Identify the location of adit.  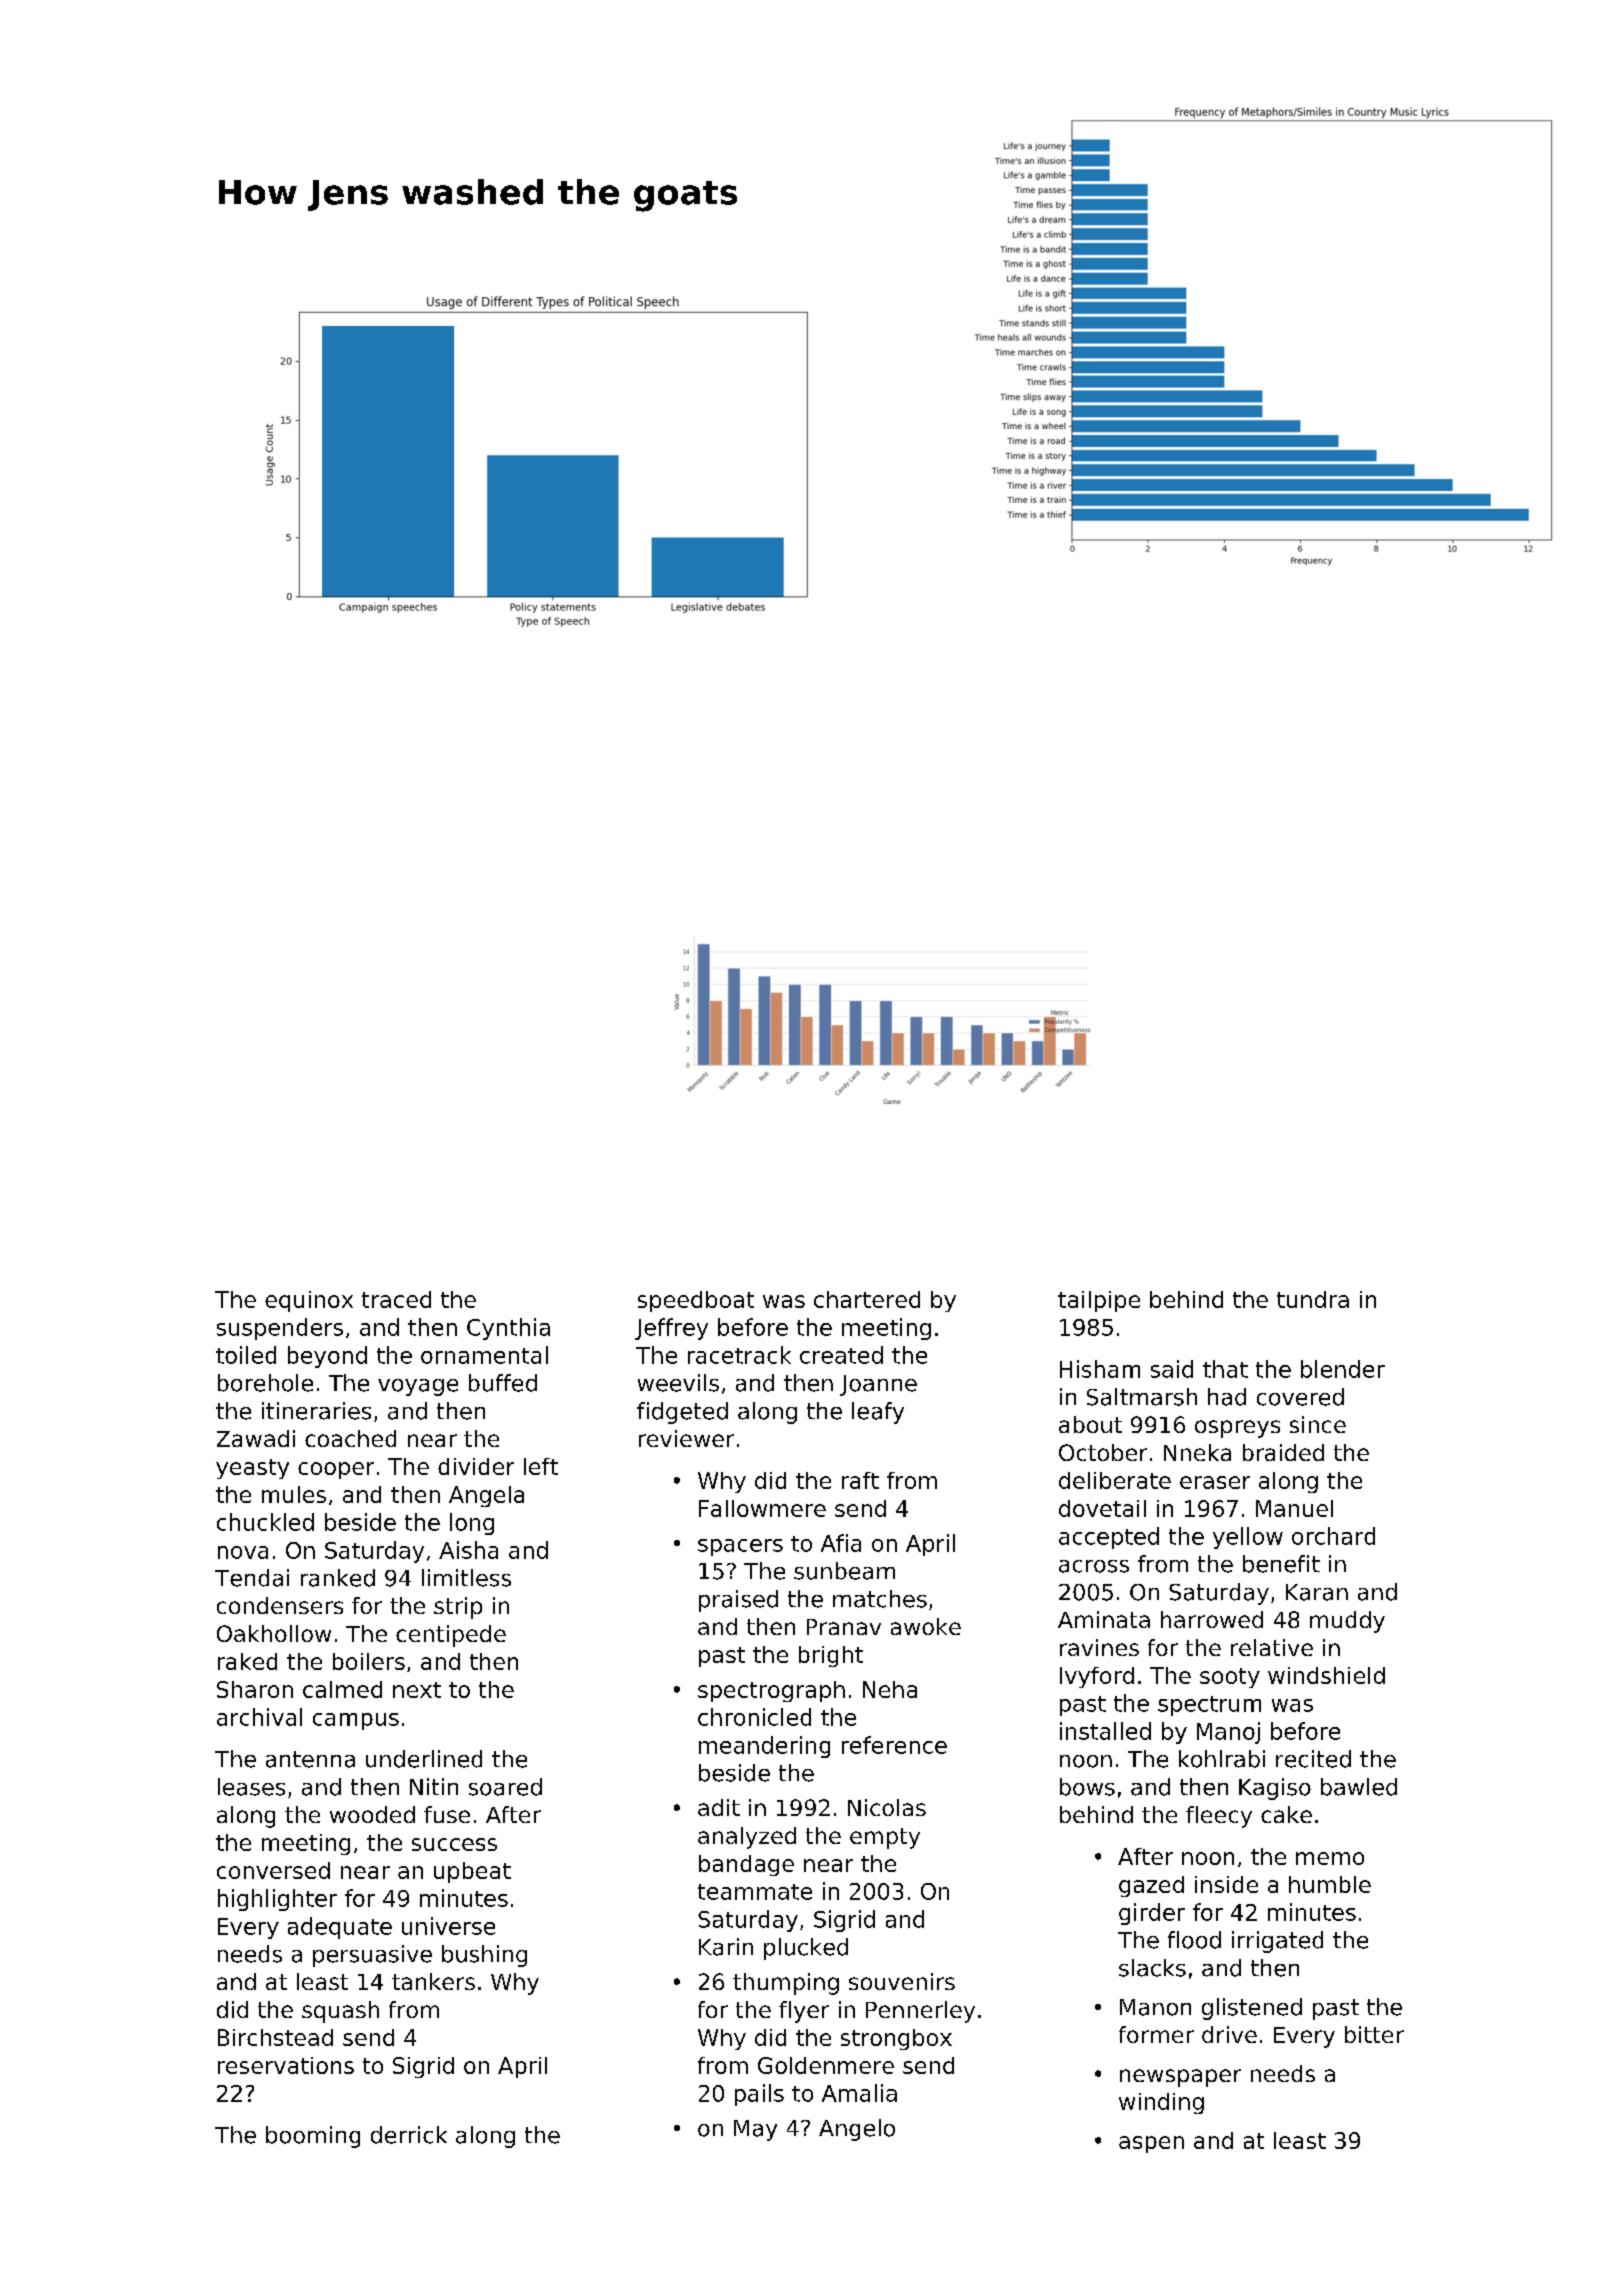
(719, 1807).
